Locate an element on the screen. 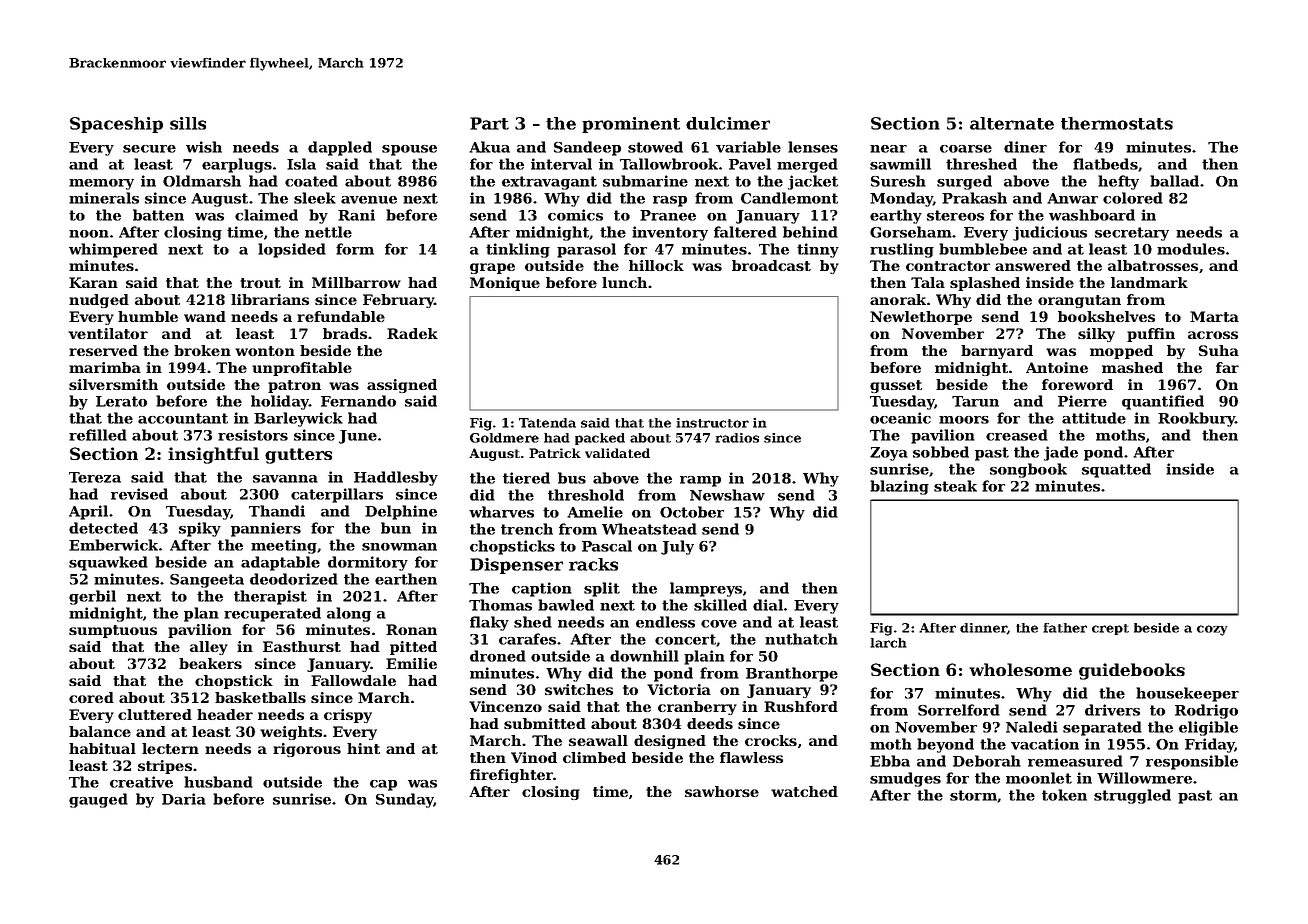 The width and height of the screenshot is (1308, 924). Oldmarsh is located at coordinates (202, 181).
